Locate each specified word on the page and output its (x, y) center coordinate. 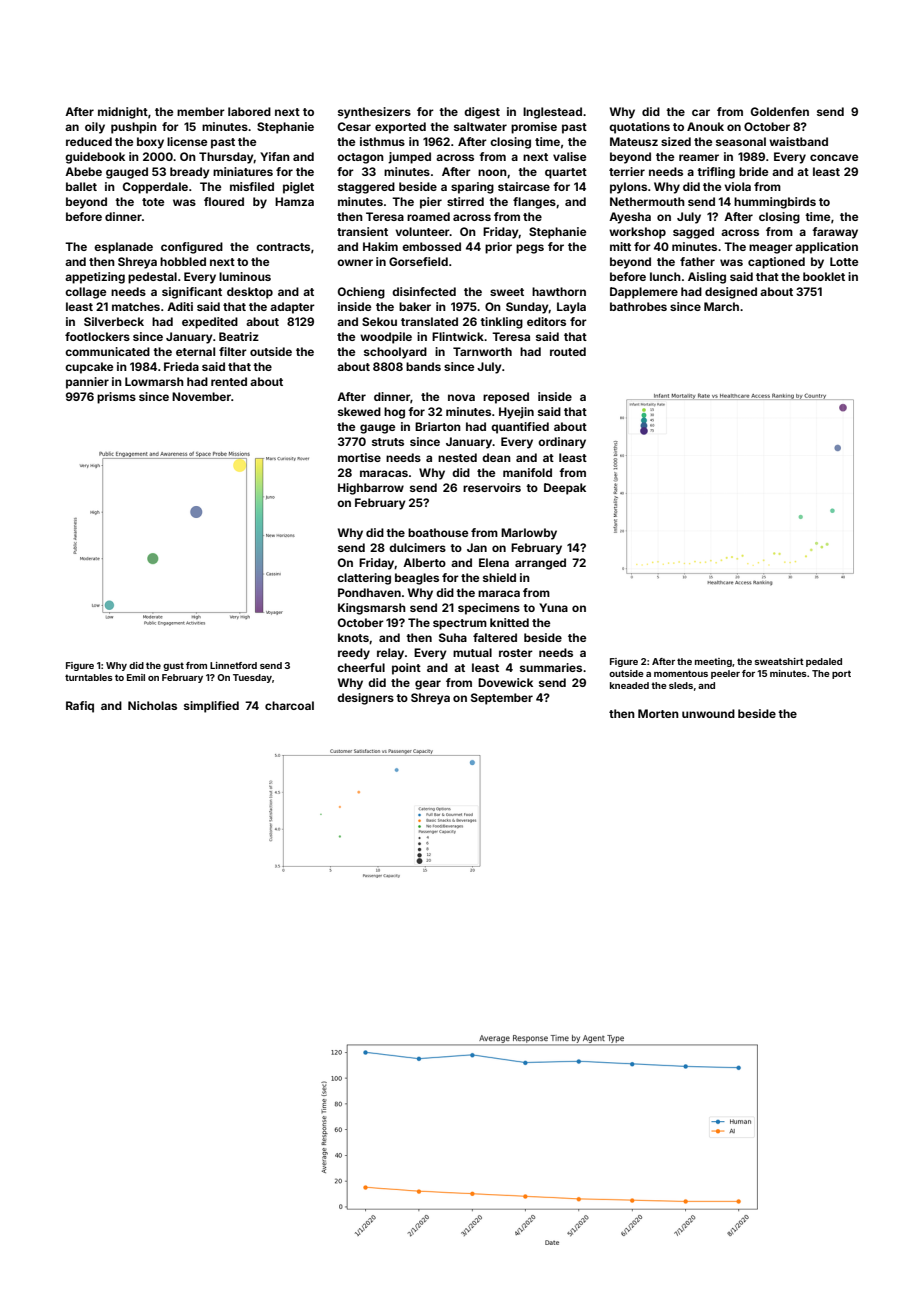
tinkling (501, 323)
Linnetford (233, 665)
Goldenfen (780, 111)
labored (249, 111)
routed (568, 351)
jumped (409, 158)
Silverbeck (114, 321)
